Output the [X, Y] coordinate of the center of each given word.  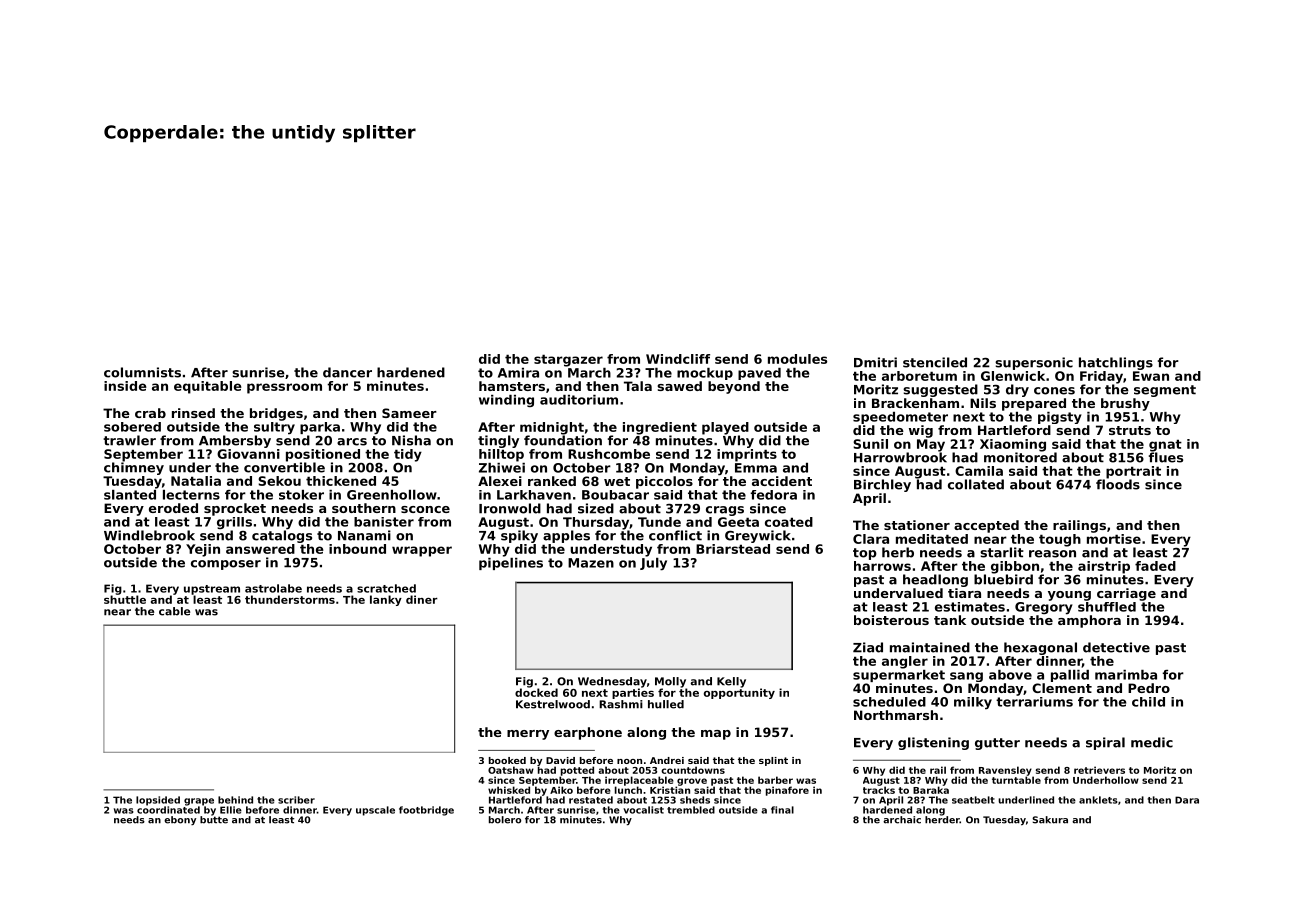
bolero [505, 820]
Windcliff [678, 359]
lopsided [158, 801]
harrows [882, 566]
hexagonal [1040, 648]
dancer [347, 372]
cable [174, 611]
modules [797, 359]
